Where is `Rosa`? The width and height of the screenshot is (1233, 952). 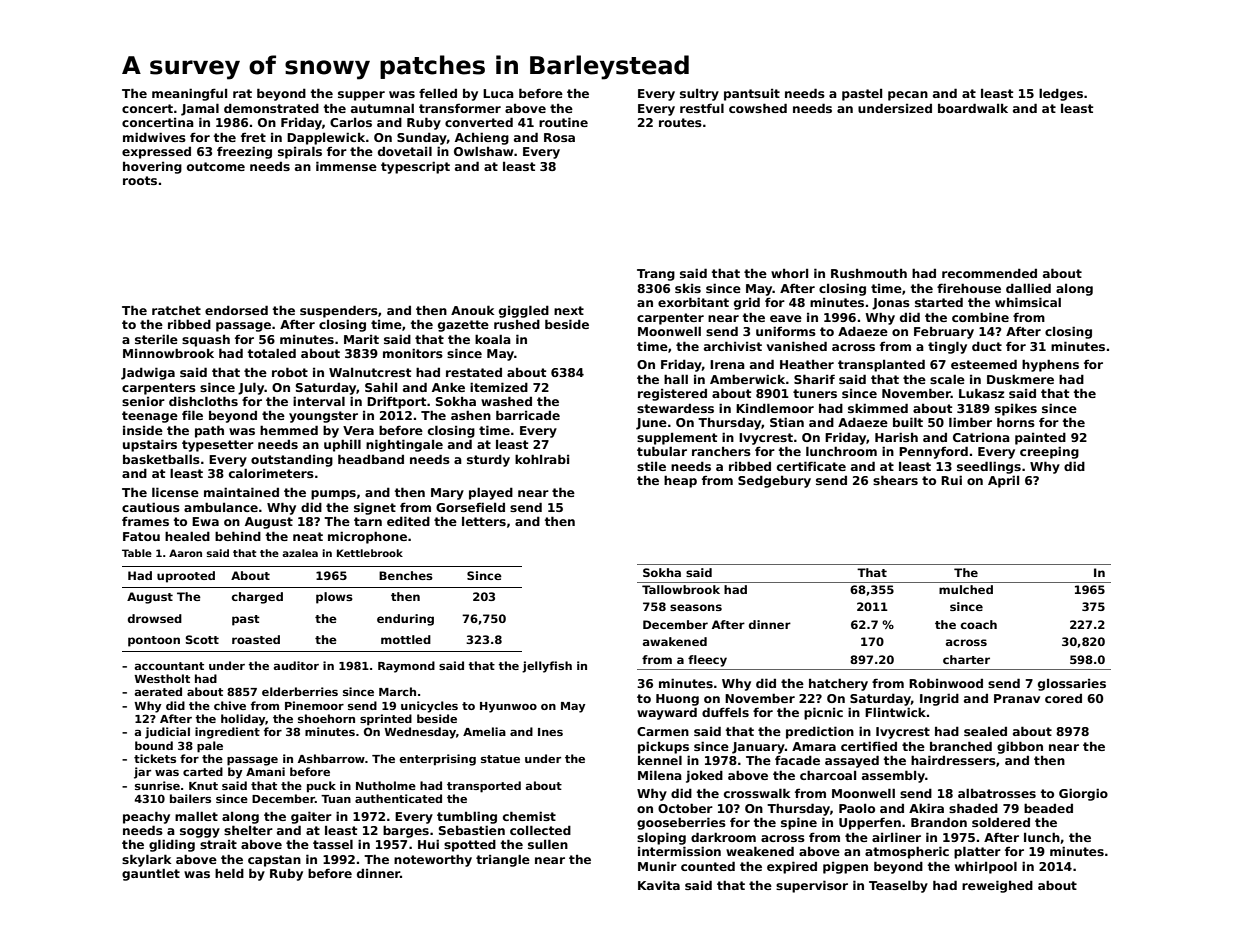
Rosa is located at coordinates (559, 137).
